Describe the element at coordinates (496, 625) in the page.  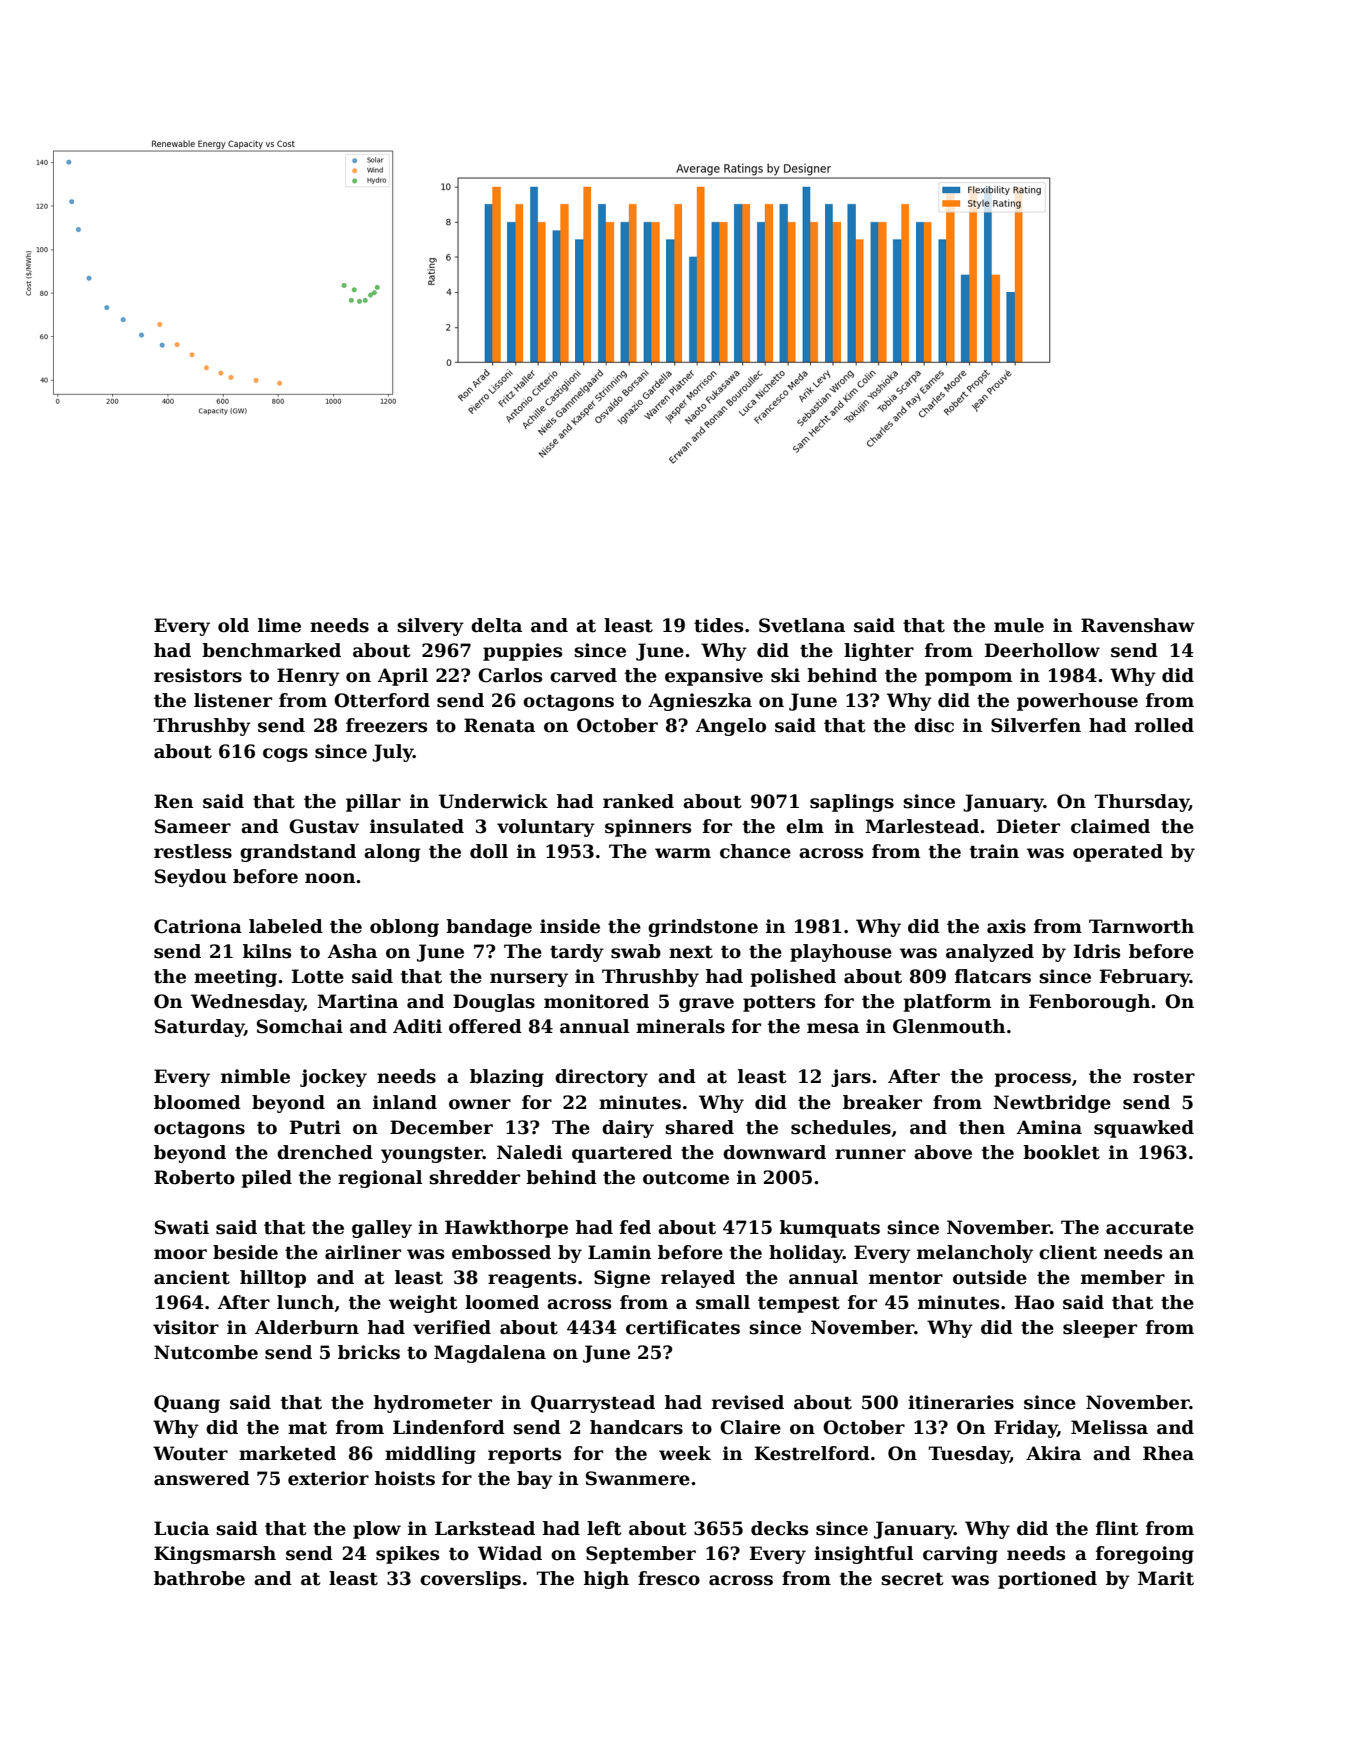
I see `delta` at that location.
